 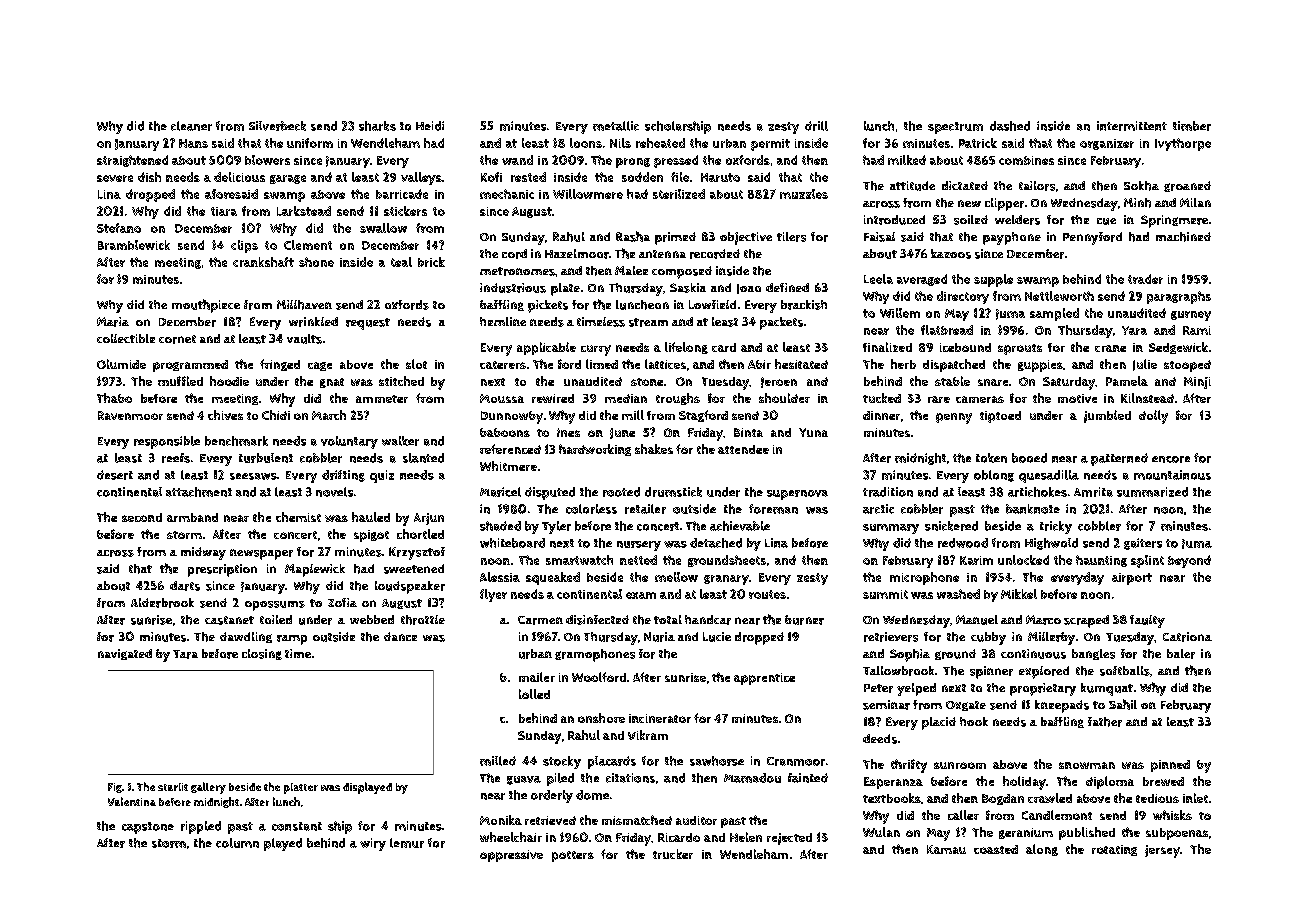 I want to click on Maricel, so click(x=500, y=492).
